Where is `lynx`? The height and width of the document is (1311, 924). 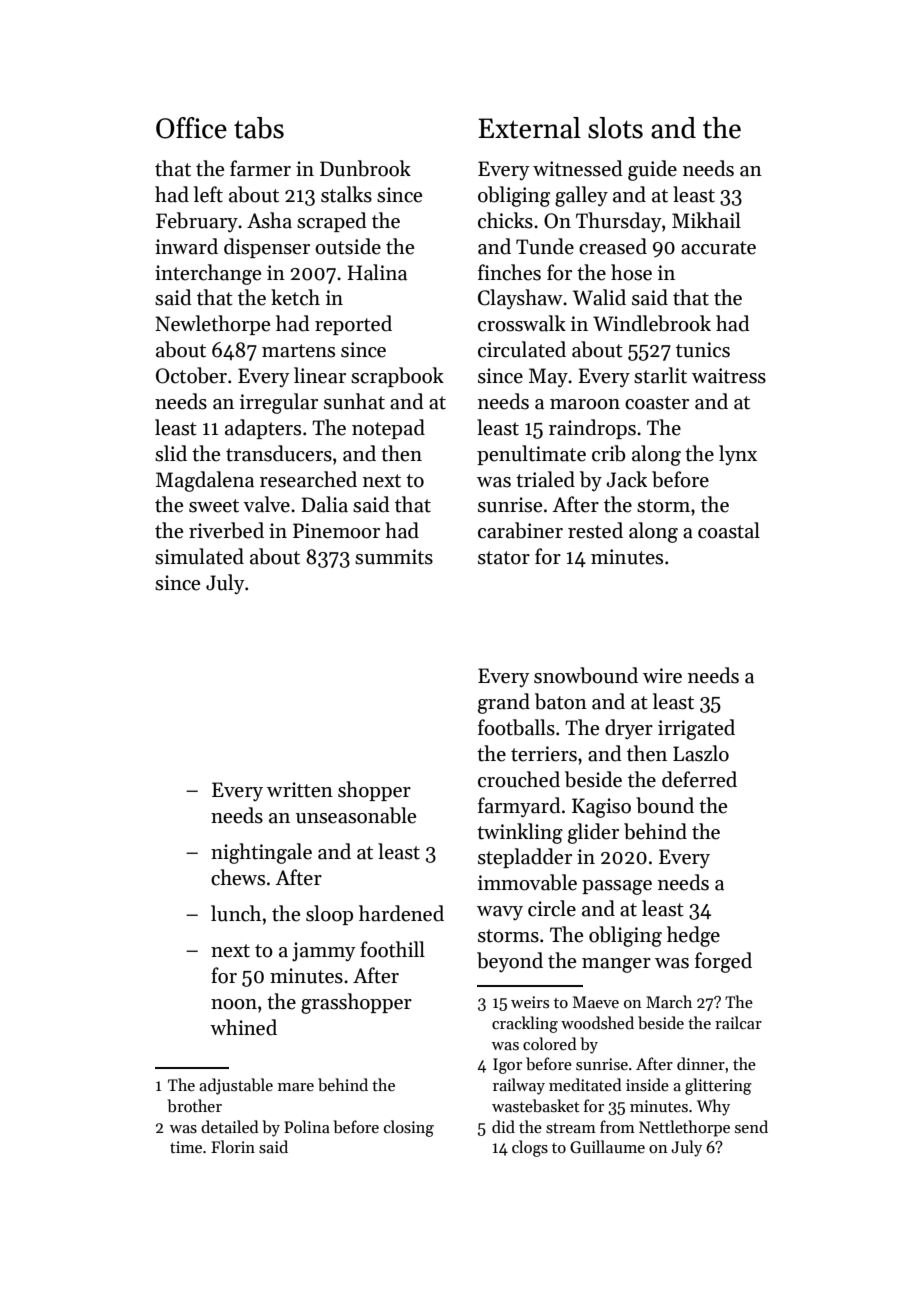 lynx is located at coordinates (738, 455).
